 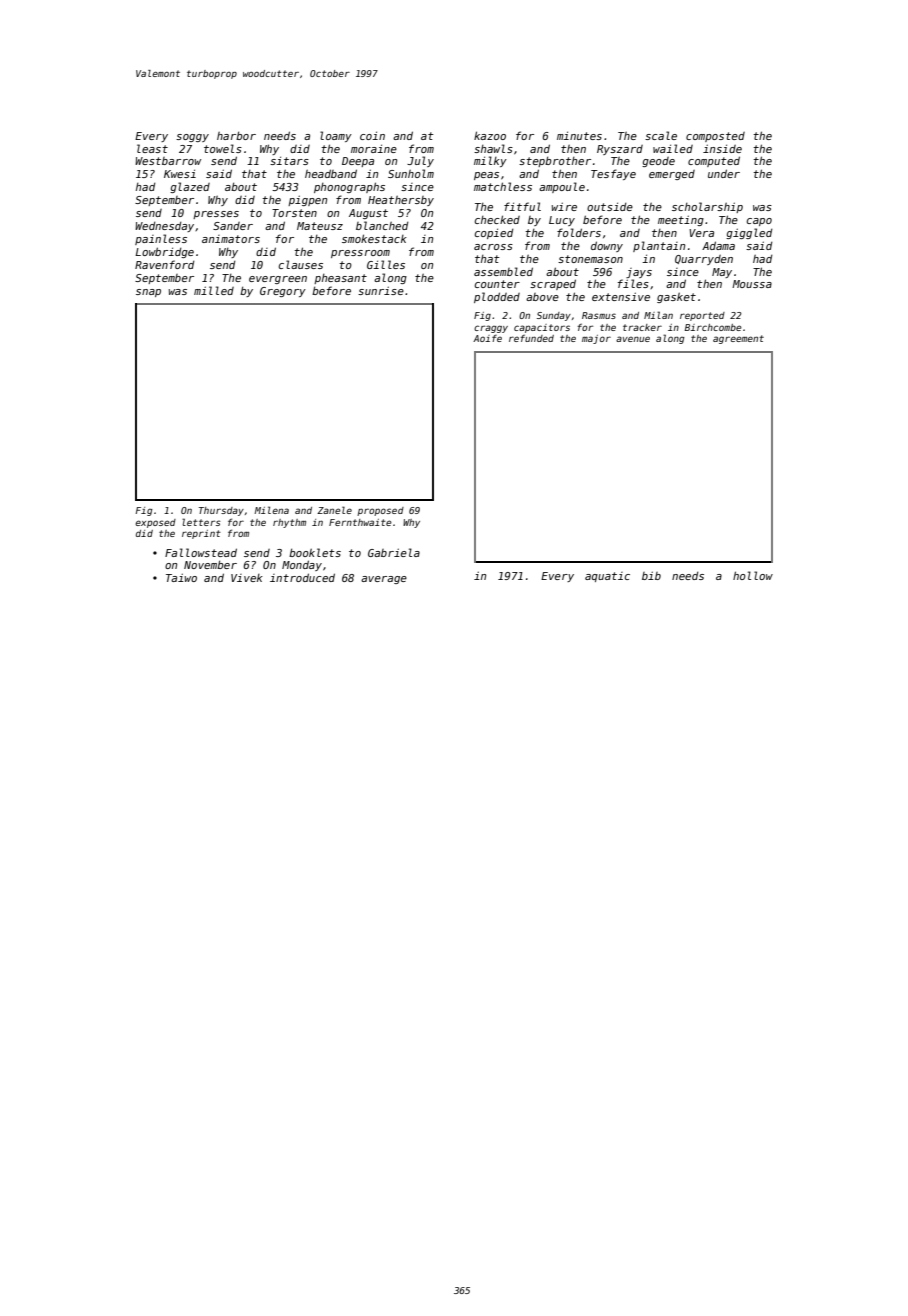 I want to click on headband, so click(x=331, y=173).
